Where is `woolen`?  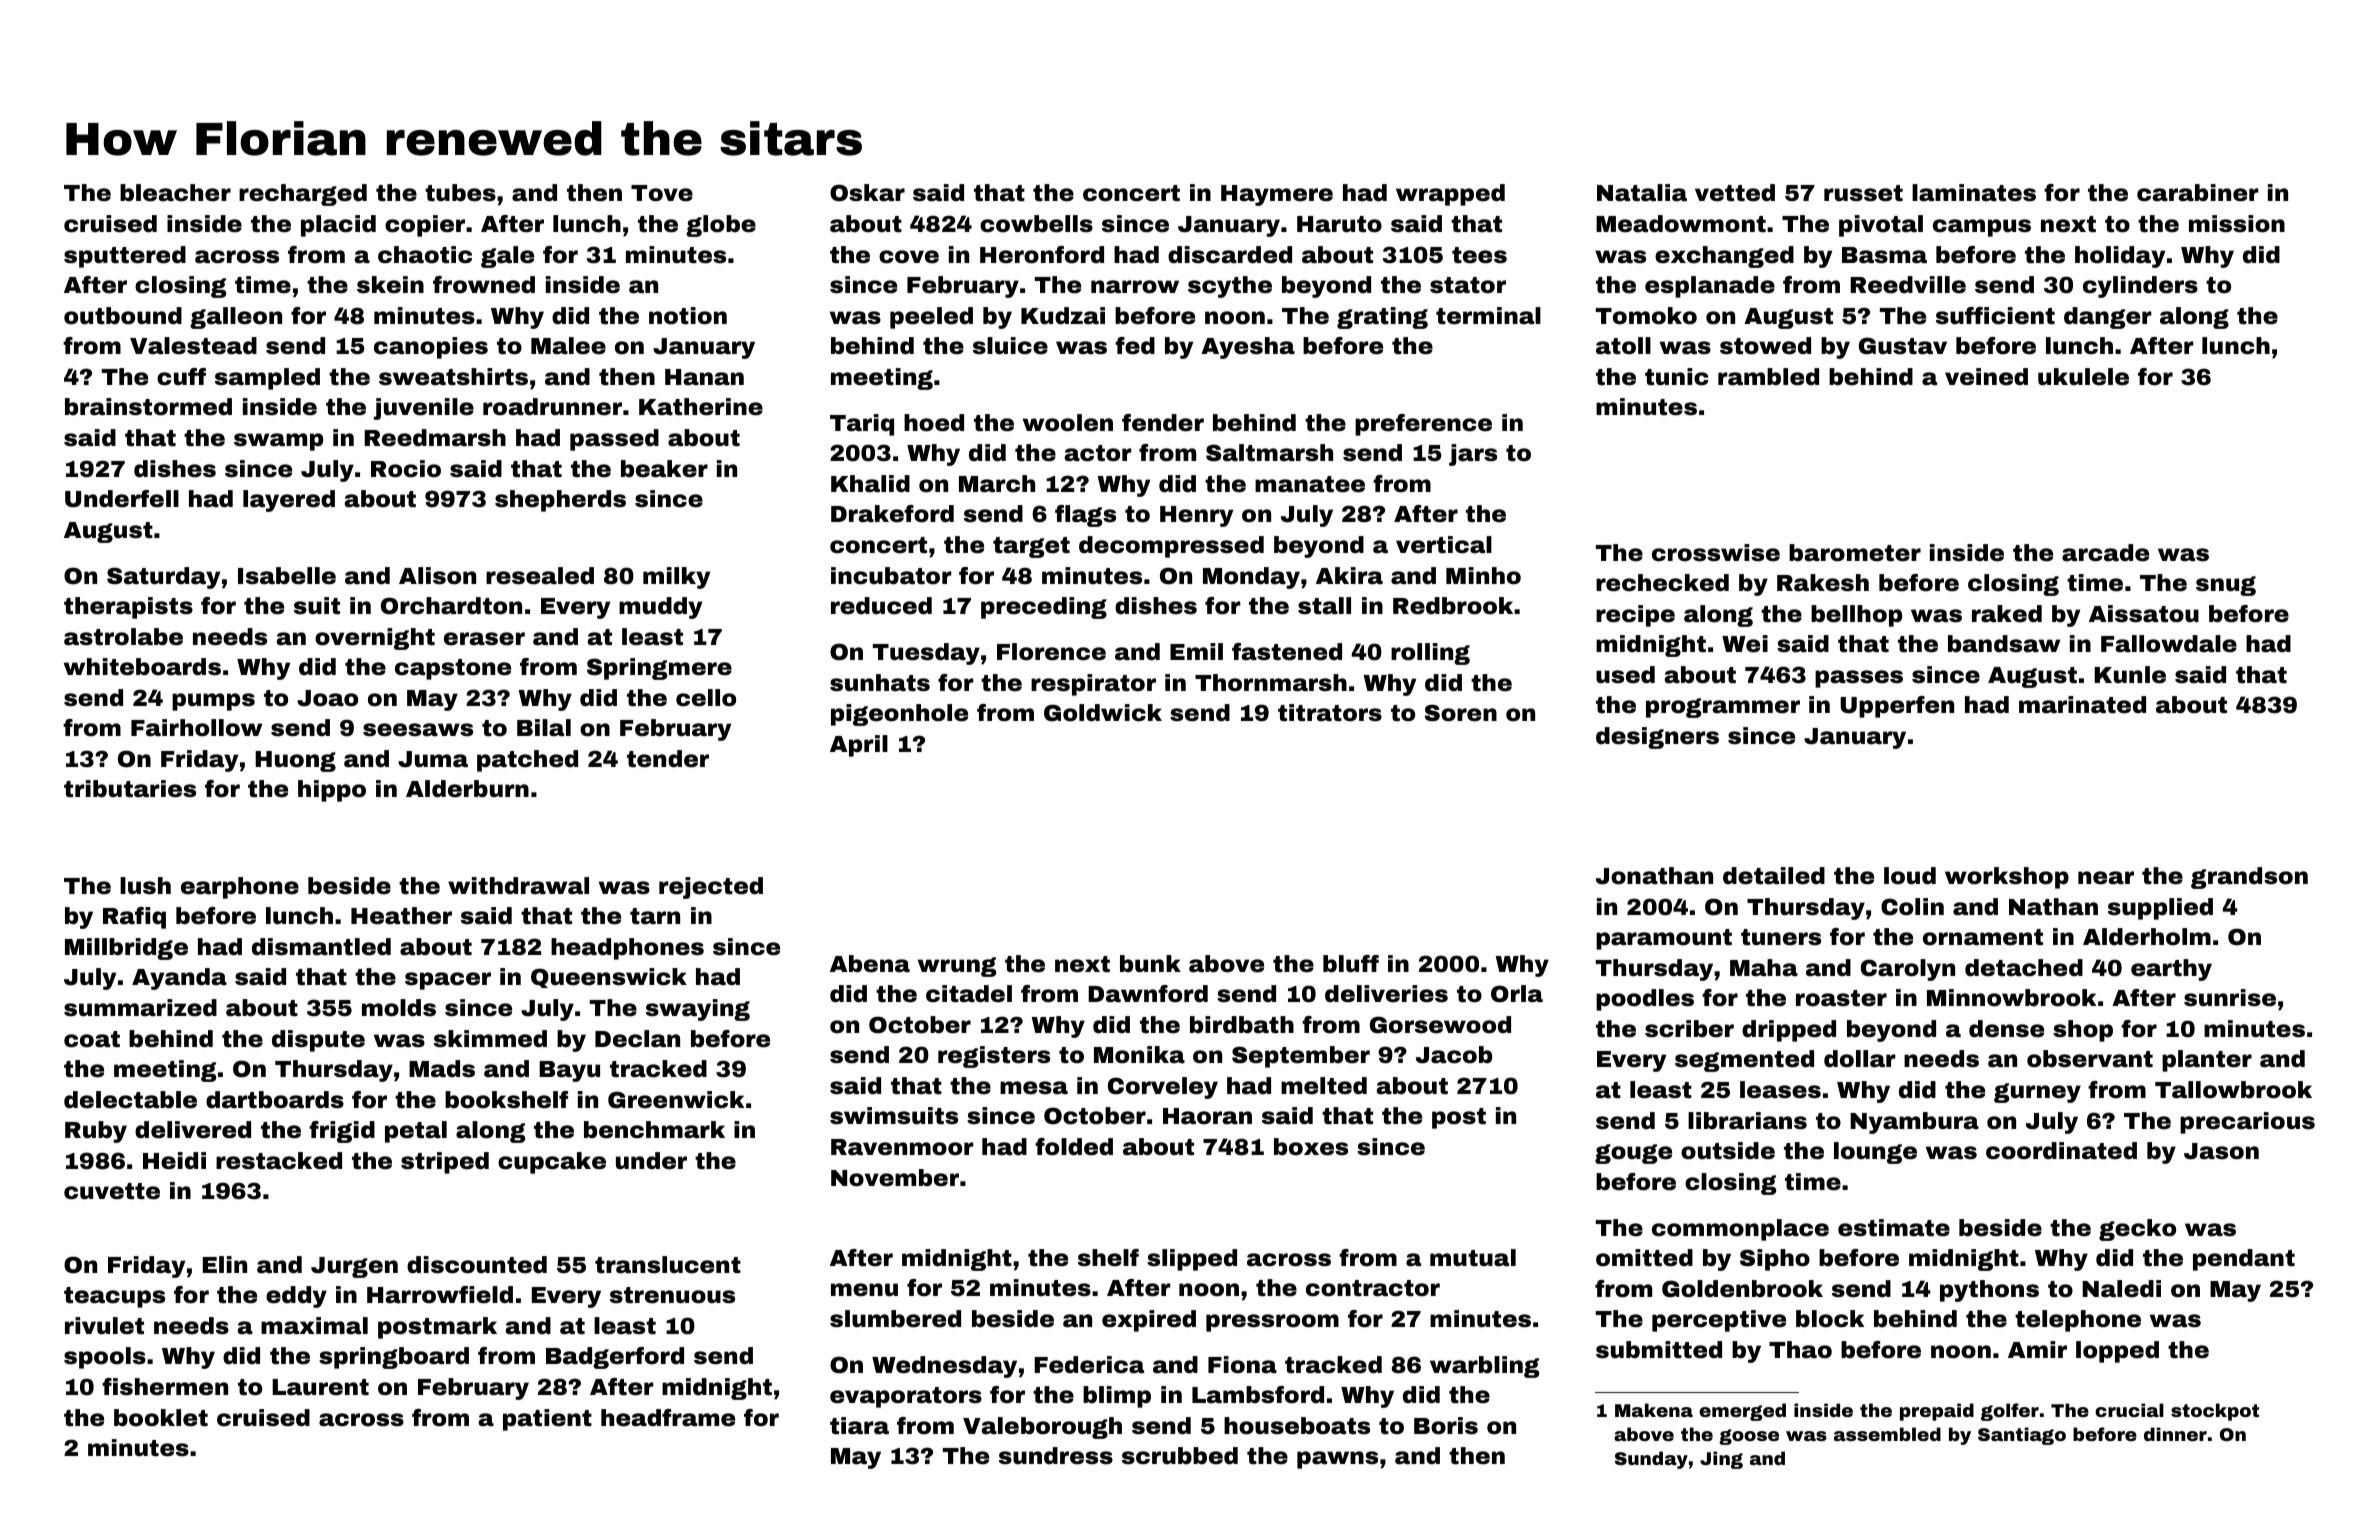 woolen is located at coordinates (1068, 423).
